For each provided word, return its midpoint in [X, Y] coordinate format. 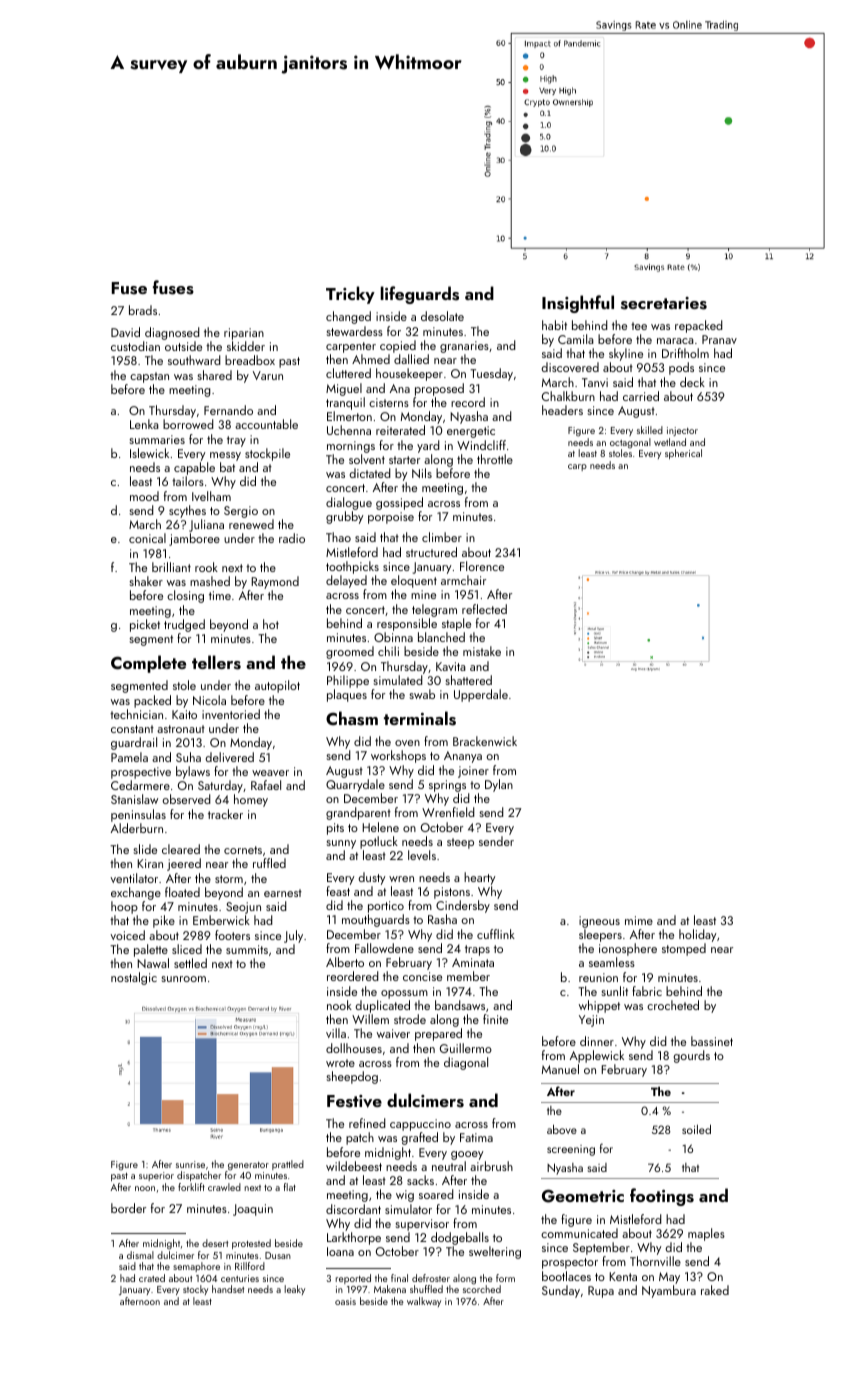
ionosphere [628, 949]
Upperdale [481, 695]
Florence [482, 566]
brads [143, 310]
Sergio [241, 512]
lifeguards [419, 295]
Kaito [184, 714]
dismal [140, 1255]
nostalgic [134, 978]
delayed [346, 581]
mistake [482, 651]
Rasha [442, 919]
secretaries [664, 303]
